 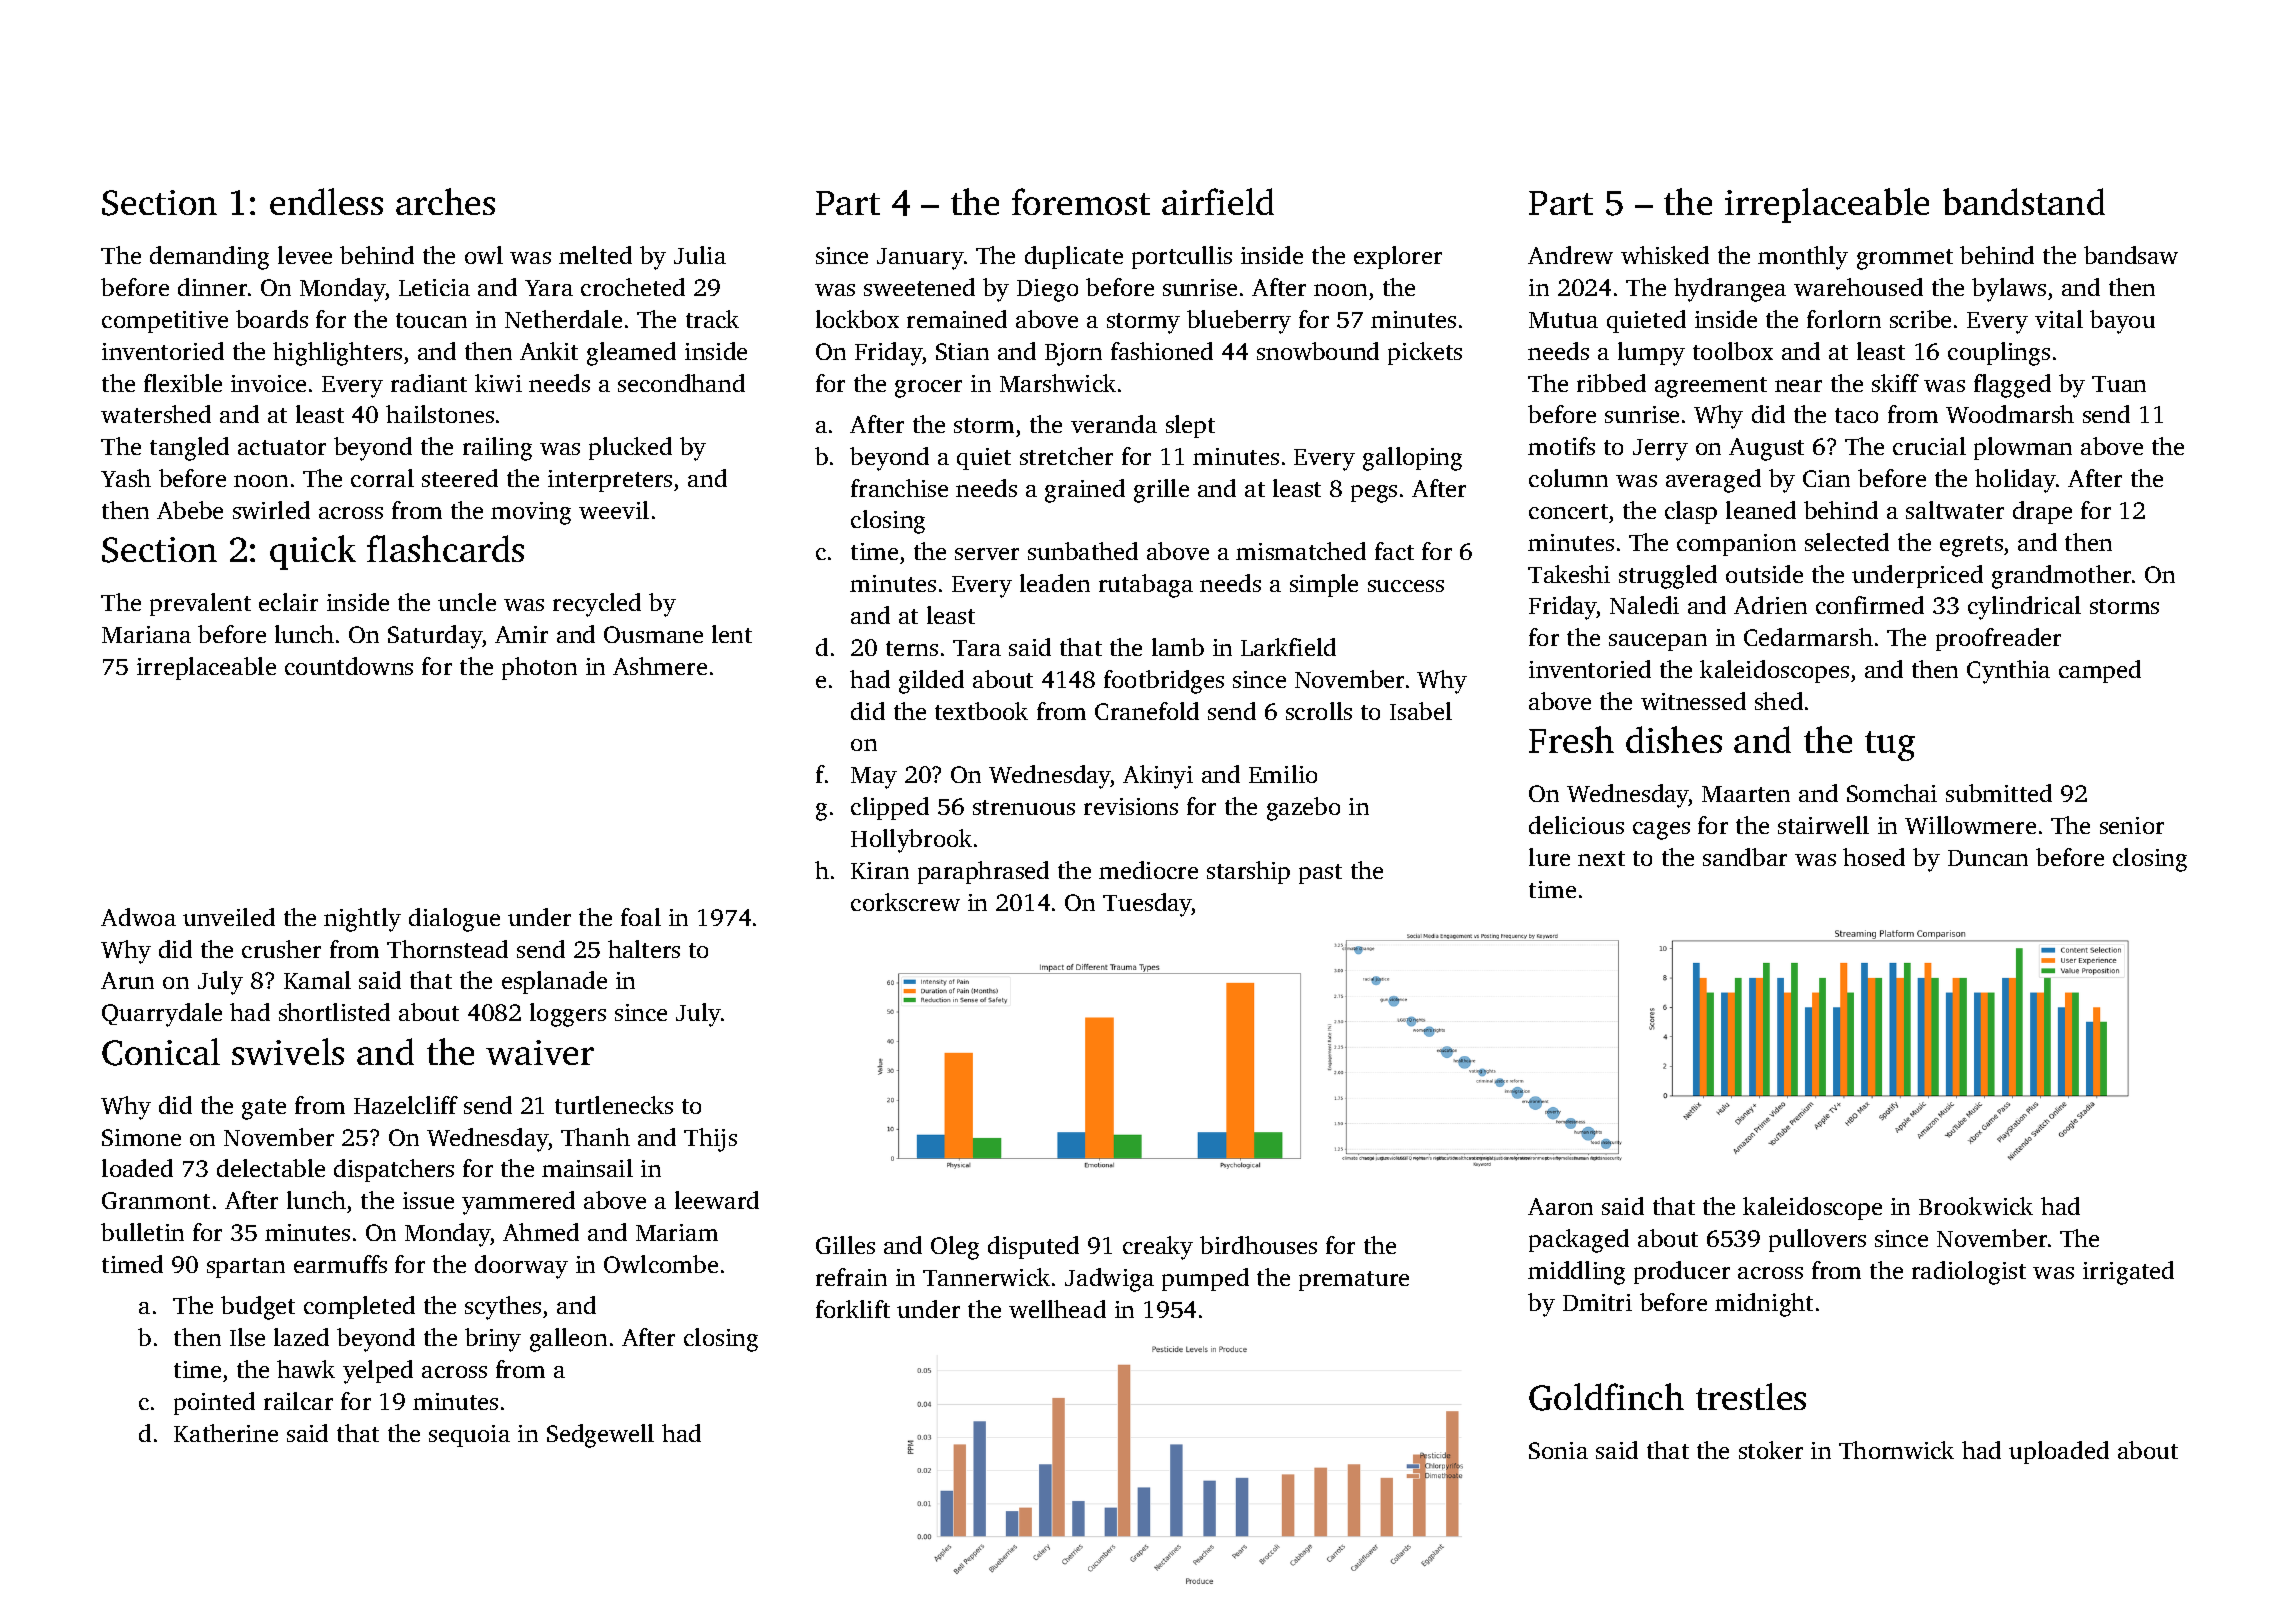 I want to click on arches, so click(x=445, y=201).
